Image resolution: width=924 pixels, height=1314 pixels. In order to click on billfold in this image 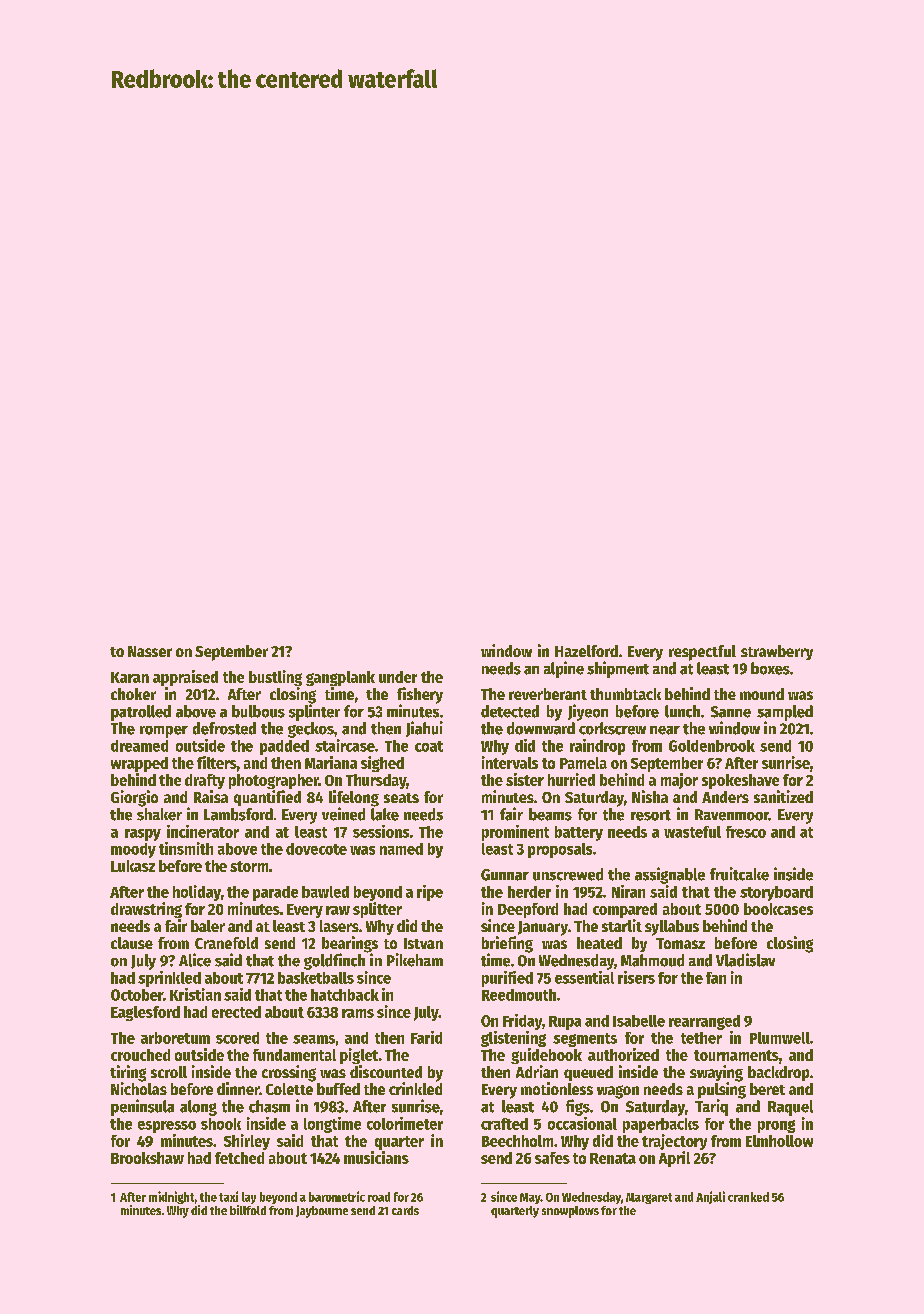, I will do `click(248, 1210)`.
